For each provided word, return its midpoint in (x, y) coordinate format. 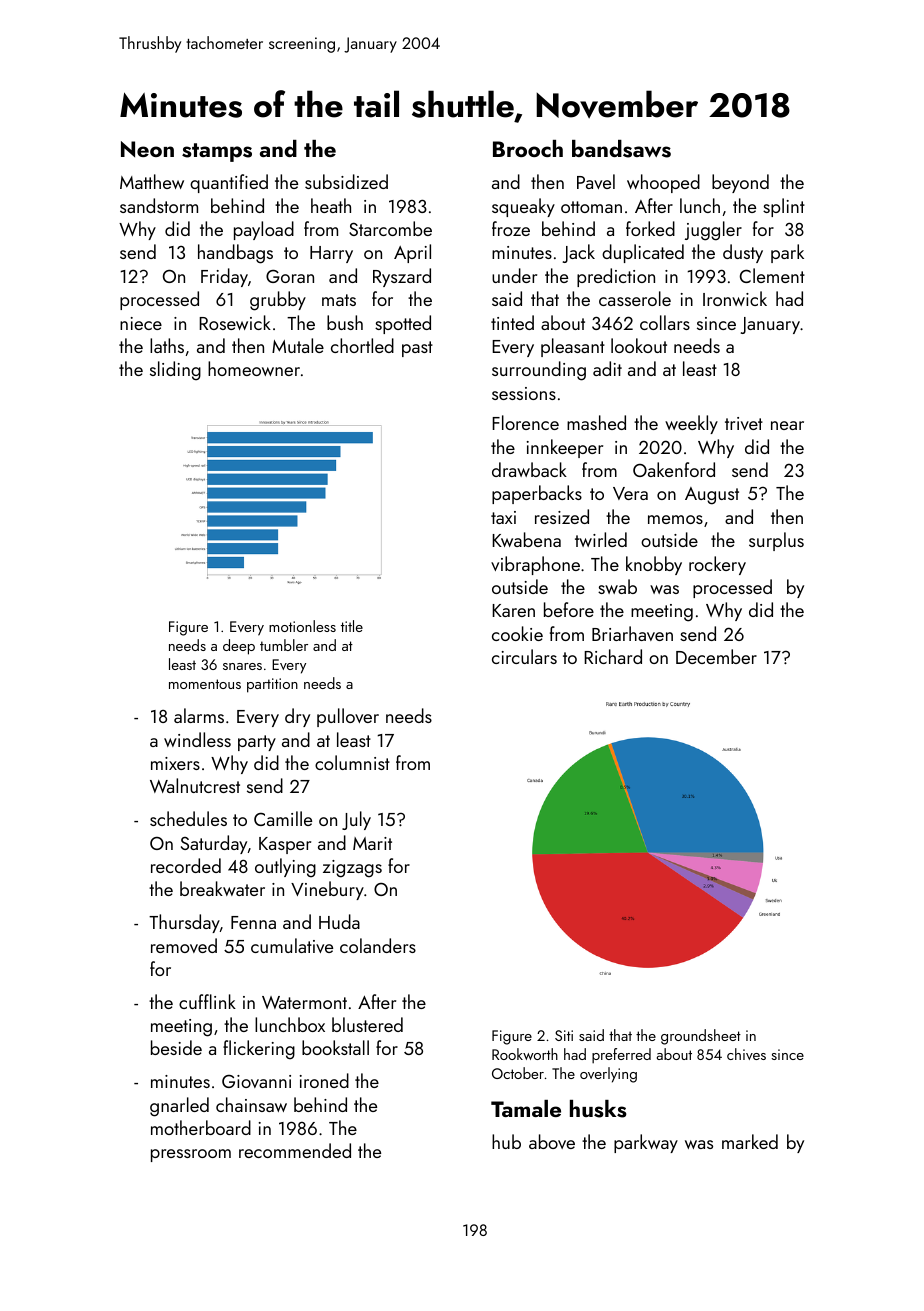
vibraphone (535, 565)
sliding (175, 371)
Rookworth (525, 1054)
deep (239, 647)
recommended (295, 1150)
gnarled (179, 1107)
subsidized (346, 181)
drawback (529, 469)
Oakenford (674, 469)
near (787, 425)
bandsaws (621, 149)
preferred (621, 1056)
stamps (217, 152)
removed (184, 945)
